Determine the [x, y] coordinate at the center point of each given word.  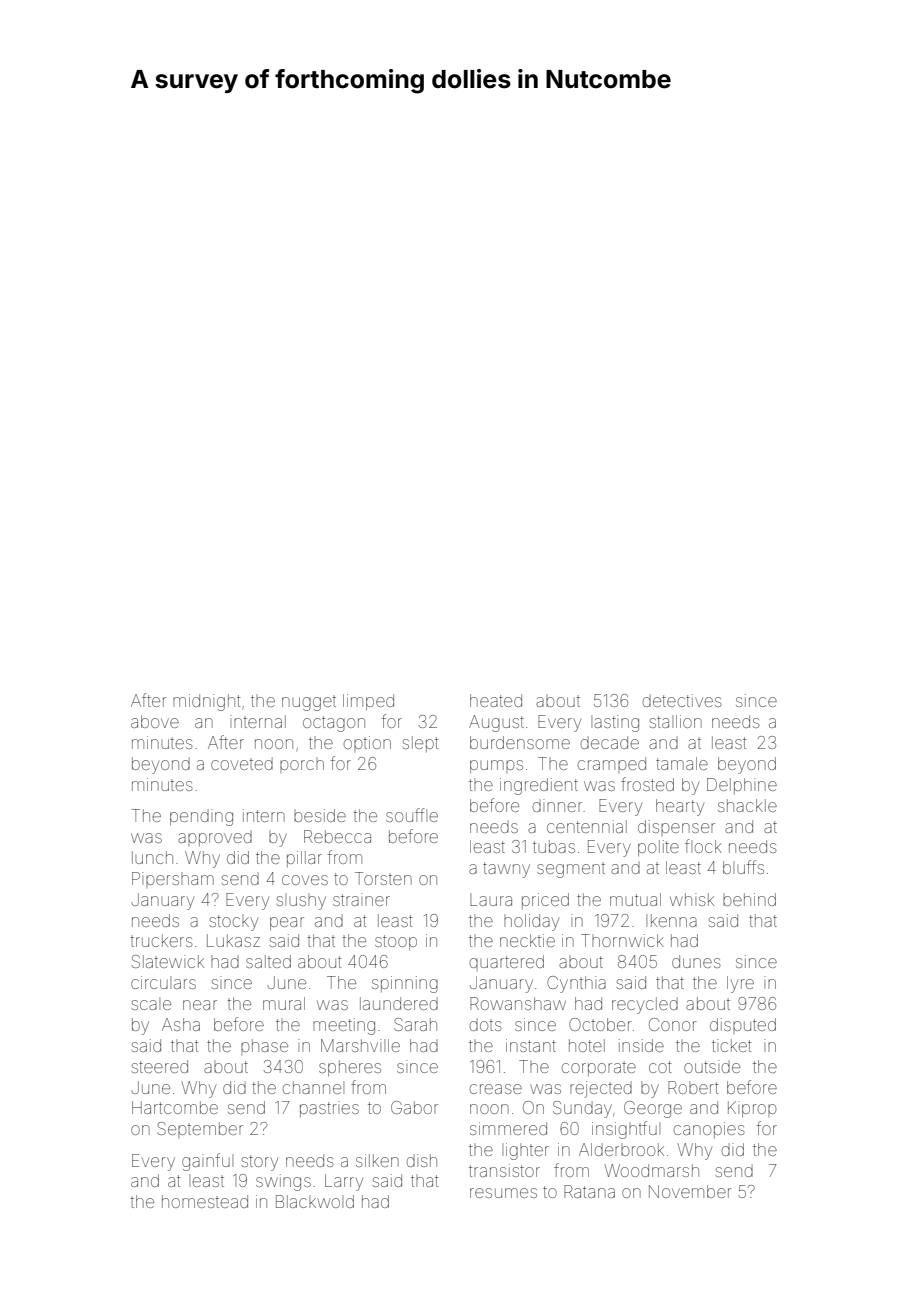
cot [660, 1067]
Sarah [415, 1024]
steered [160, 1066]
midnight [207, 702]
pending [201, 817]
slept [421, 744]
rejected [601, 1089]
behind [749, 899]
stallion [676, 721]
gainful [207, 1162]
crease [496, 1089]
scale [151, 1003]
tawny [506, 870]
